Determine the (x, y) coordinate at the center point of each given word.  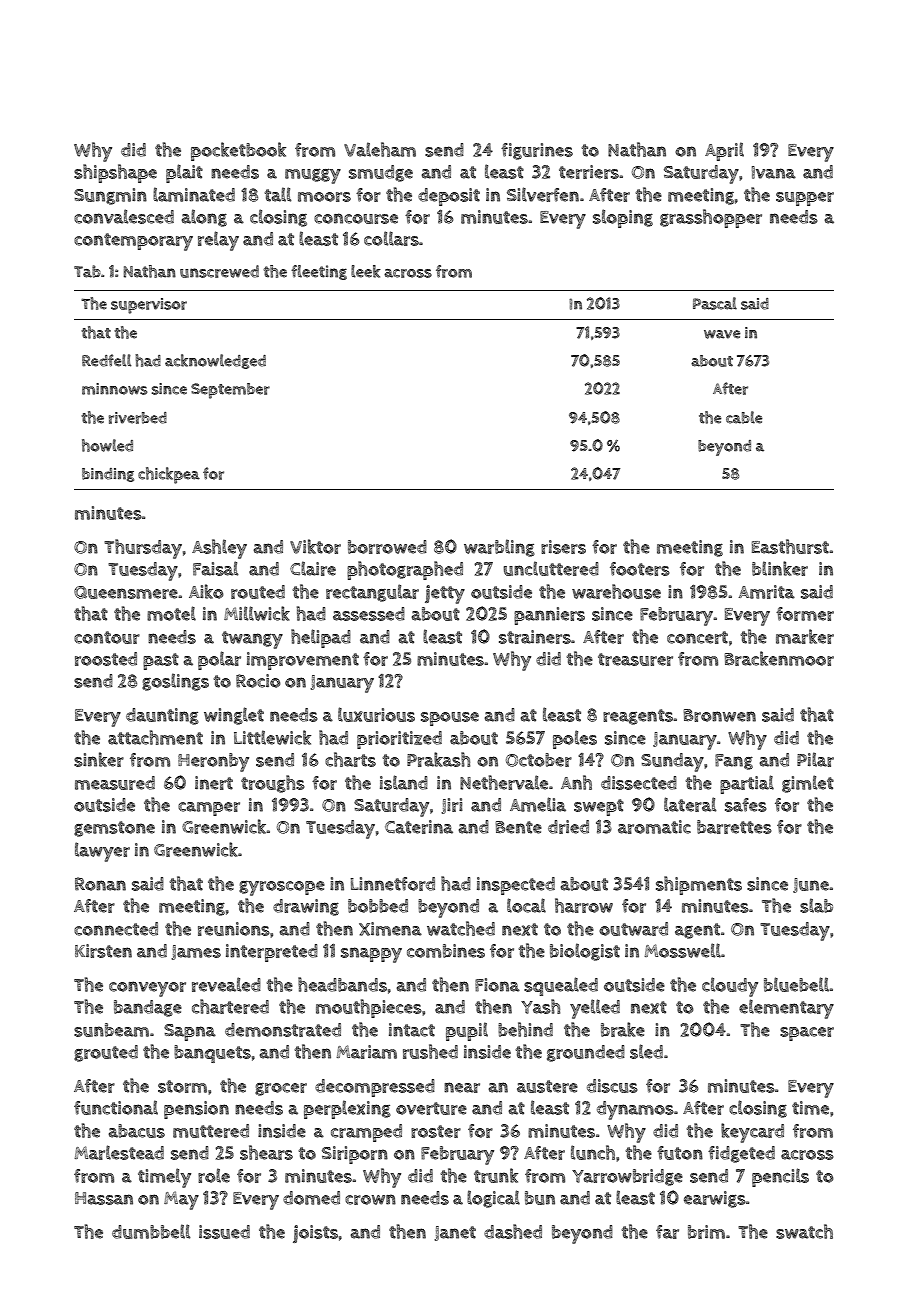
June (811, 885)
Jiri (452, 806)
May (181, 1200)
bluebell (796, 984)
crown (370, 1199)
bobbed (378, 906)
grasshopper (711, 218)
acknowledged (215, 361)
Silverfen (543, 194)
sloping (623, 218)
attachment (155, 737)
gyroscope (282, 888)
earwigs (715, 1199)
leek (365, 271)
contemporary (133, 242)
